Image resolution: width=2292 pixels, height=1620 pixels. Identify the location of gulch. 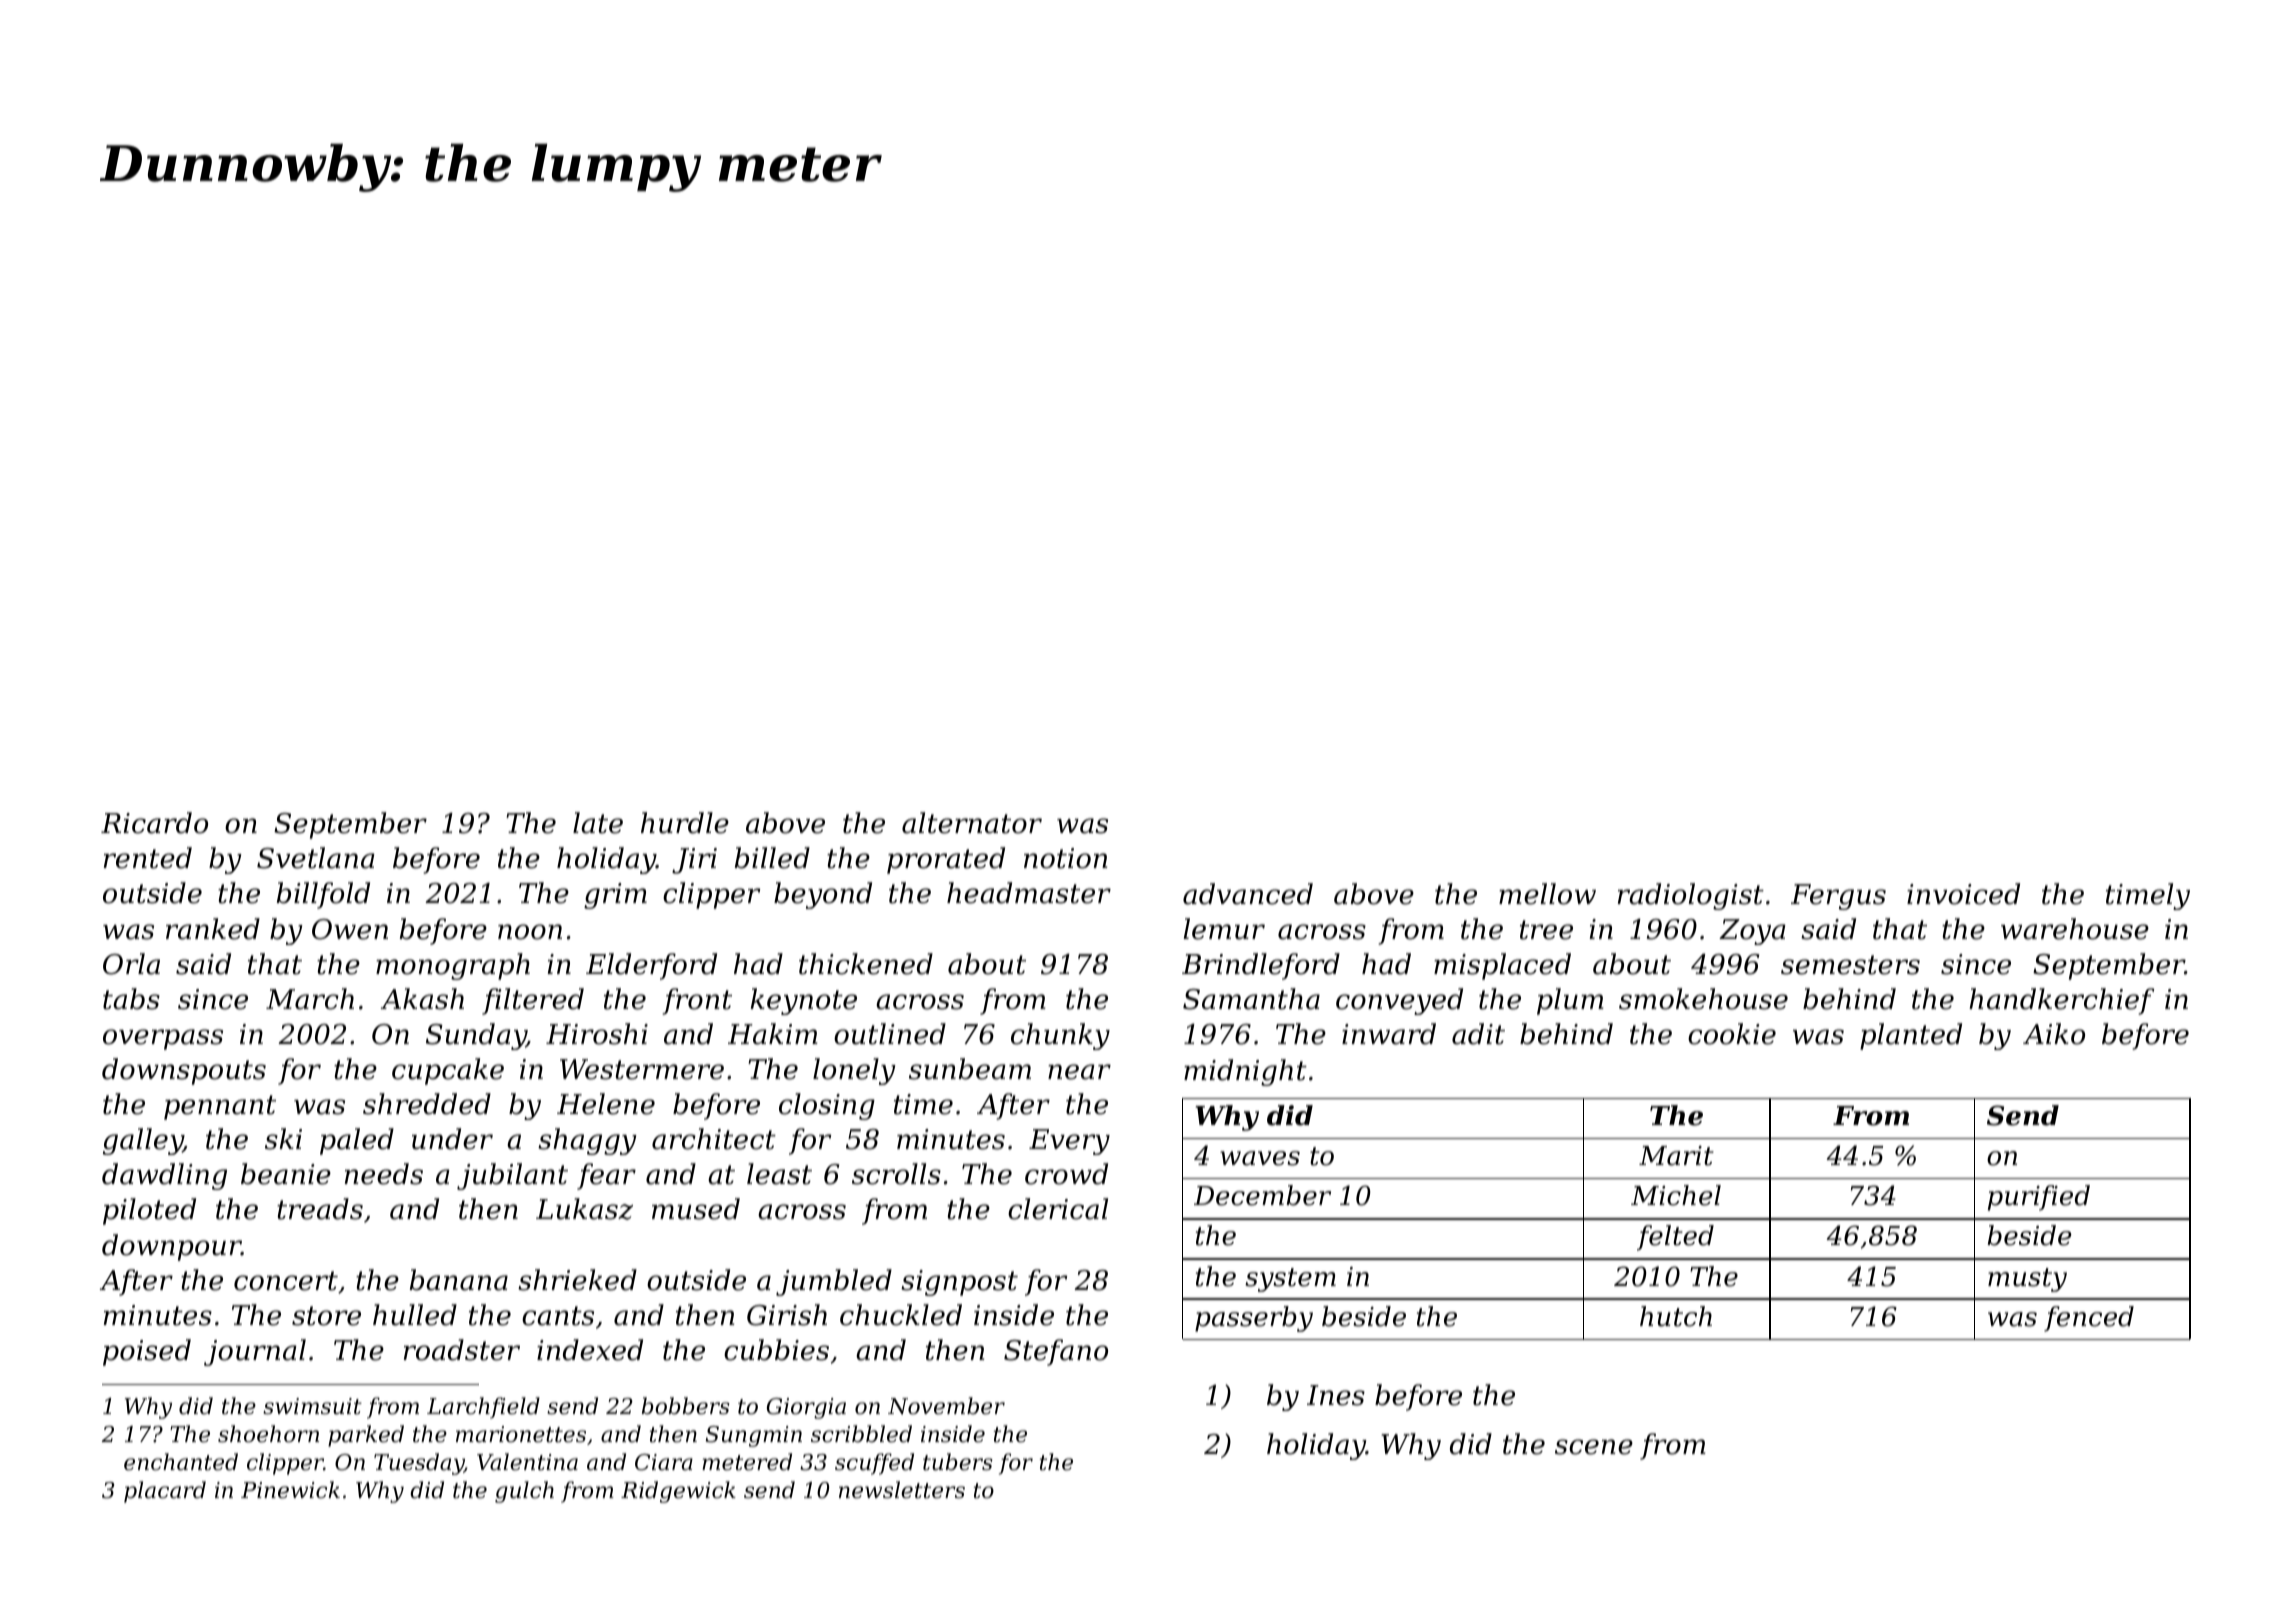
(524, 1492).
